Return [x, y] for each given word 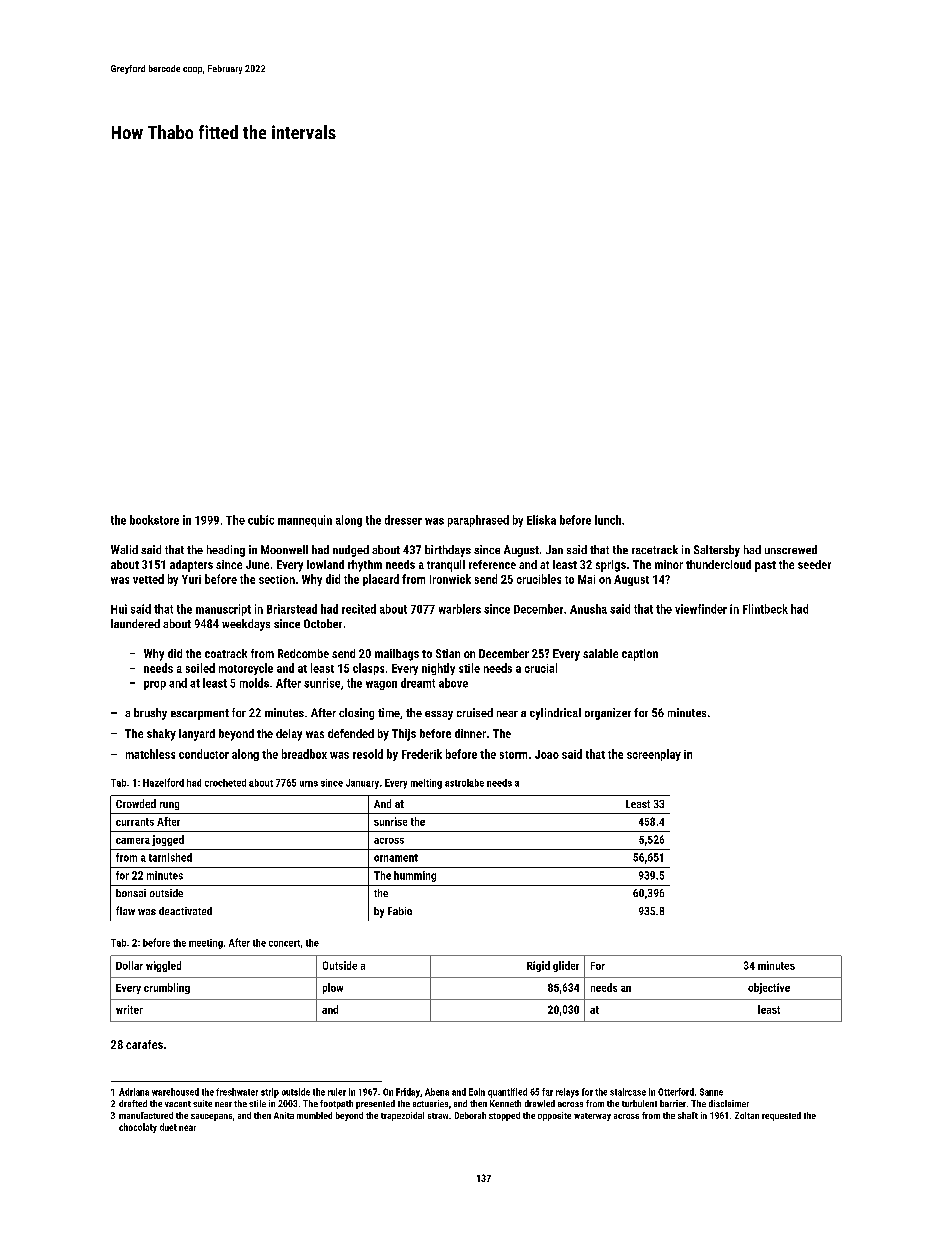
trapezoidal [402, 1116]
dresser [403, 520]
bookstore [154, 520]
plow [333, 988]
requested [781, 1116]
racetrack [655, 549]
